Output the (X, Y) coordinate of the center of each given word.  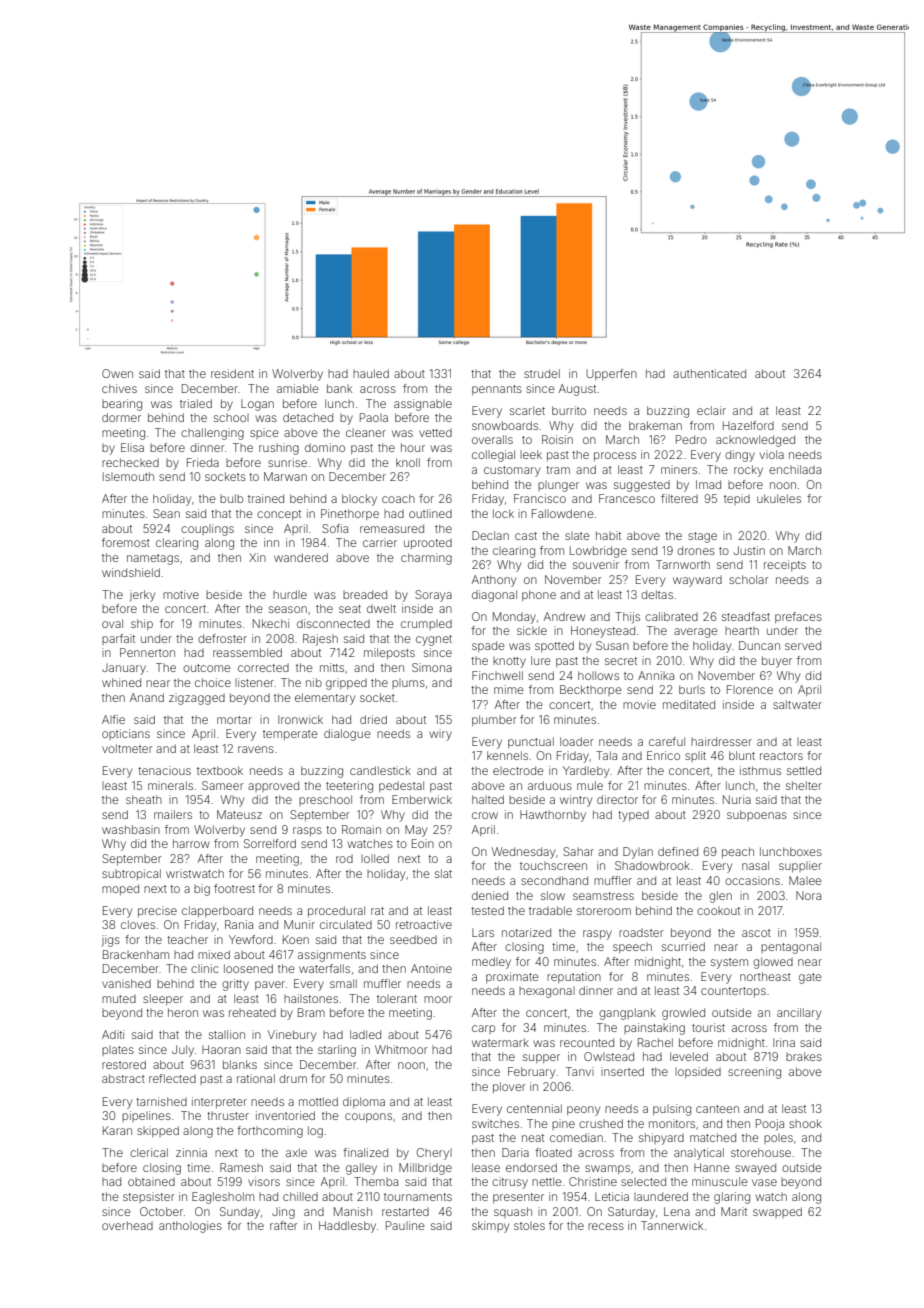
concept (279, 515)
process (615, 456)
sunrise (287, 462)
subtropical (131, 874)
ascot (756, 933)
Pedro (691, 439)
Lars (483, 932)
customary (512, 471)
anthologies (190, 1227)
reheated (252, 1012)
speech (632, 948)
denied (490, 895)
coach (398, 498)
